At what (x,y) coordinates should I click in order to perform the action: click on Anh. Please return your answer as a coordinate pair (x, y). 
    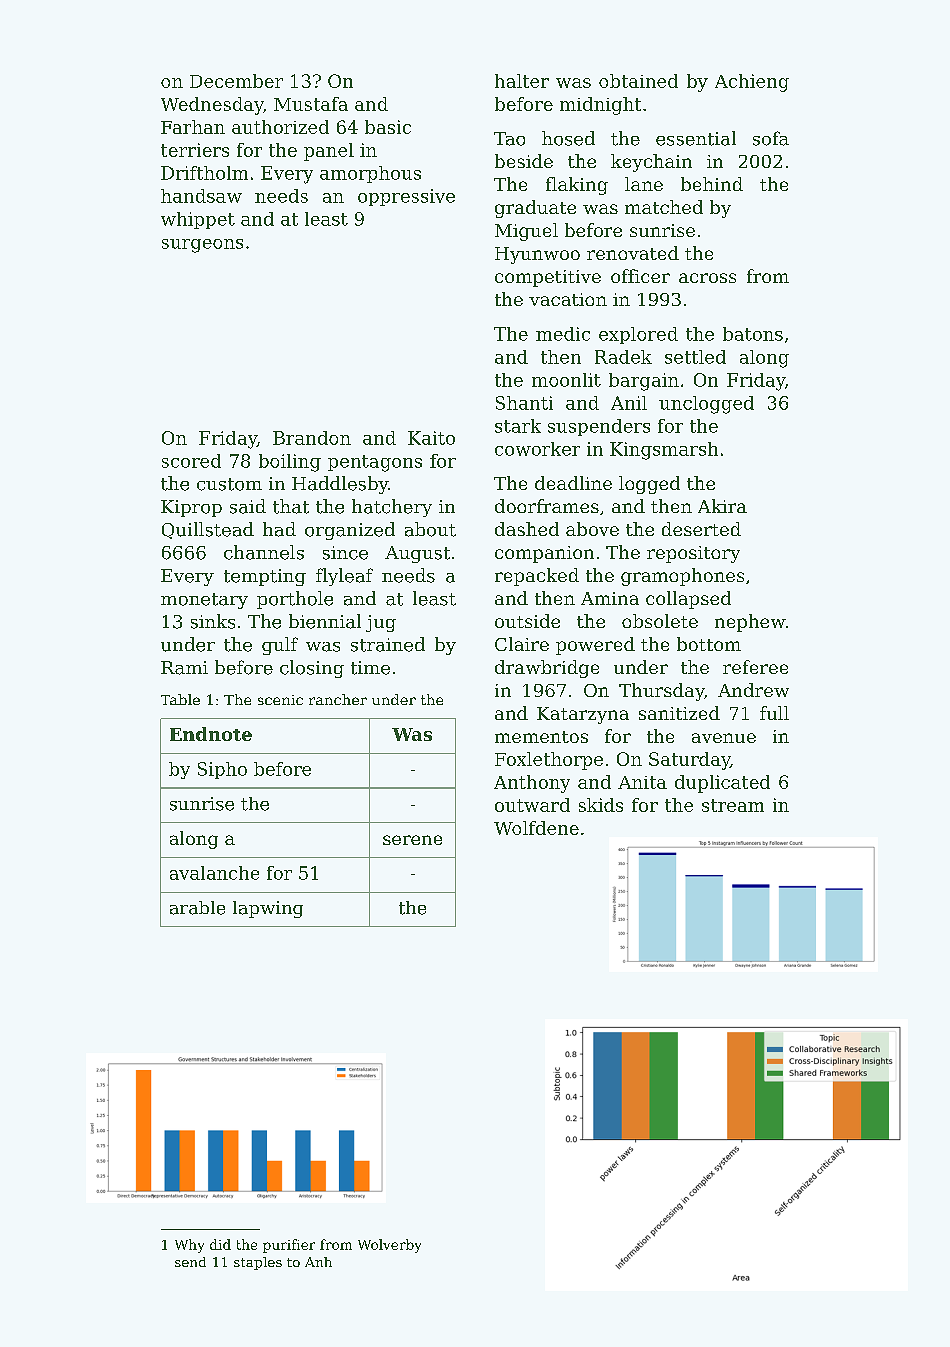
    Looking at the image, I should click on (318, 1262).
